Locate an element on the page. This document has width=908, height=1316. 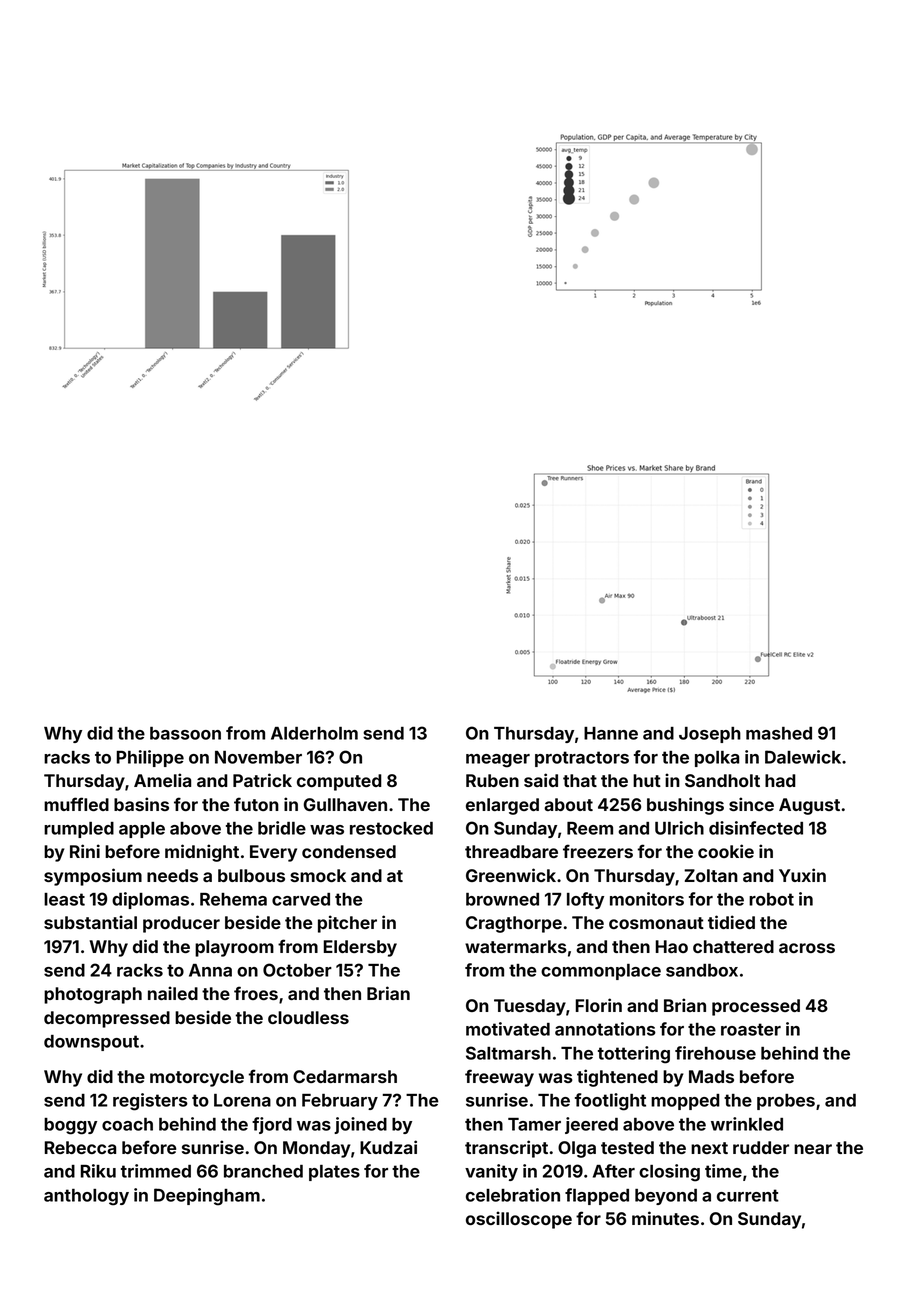
cloudless is located at coordinates (308, 1017).
